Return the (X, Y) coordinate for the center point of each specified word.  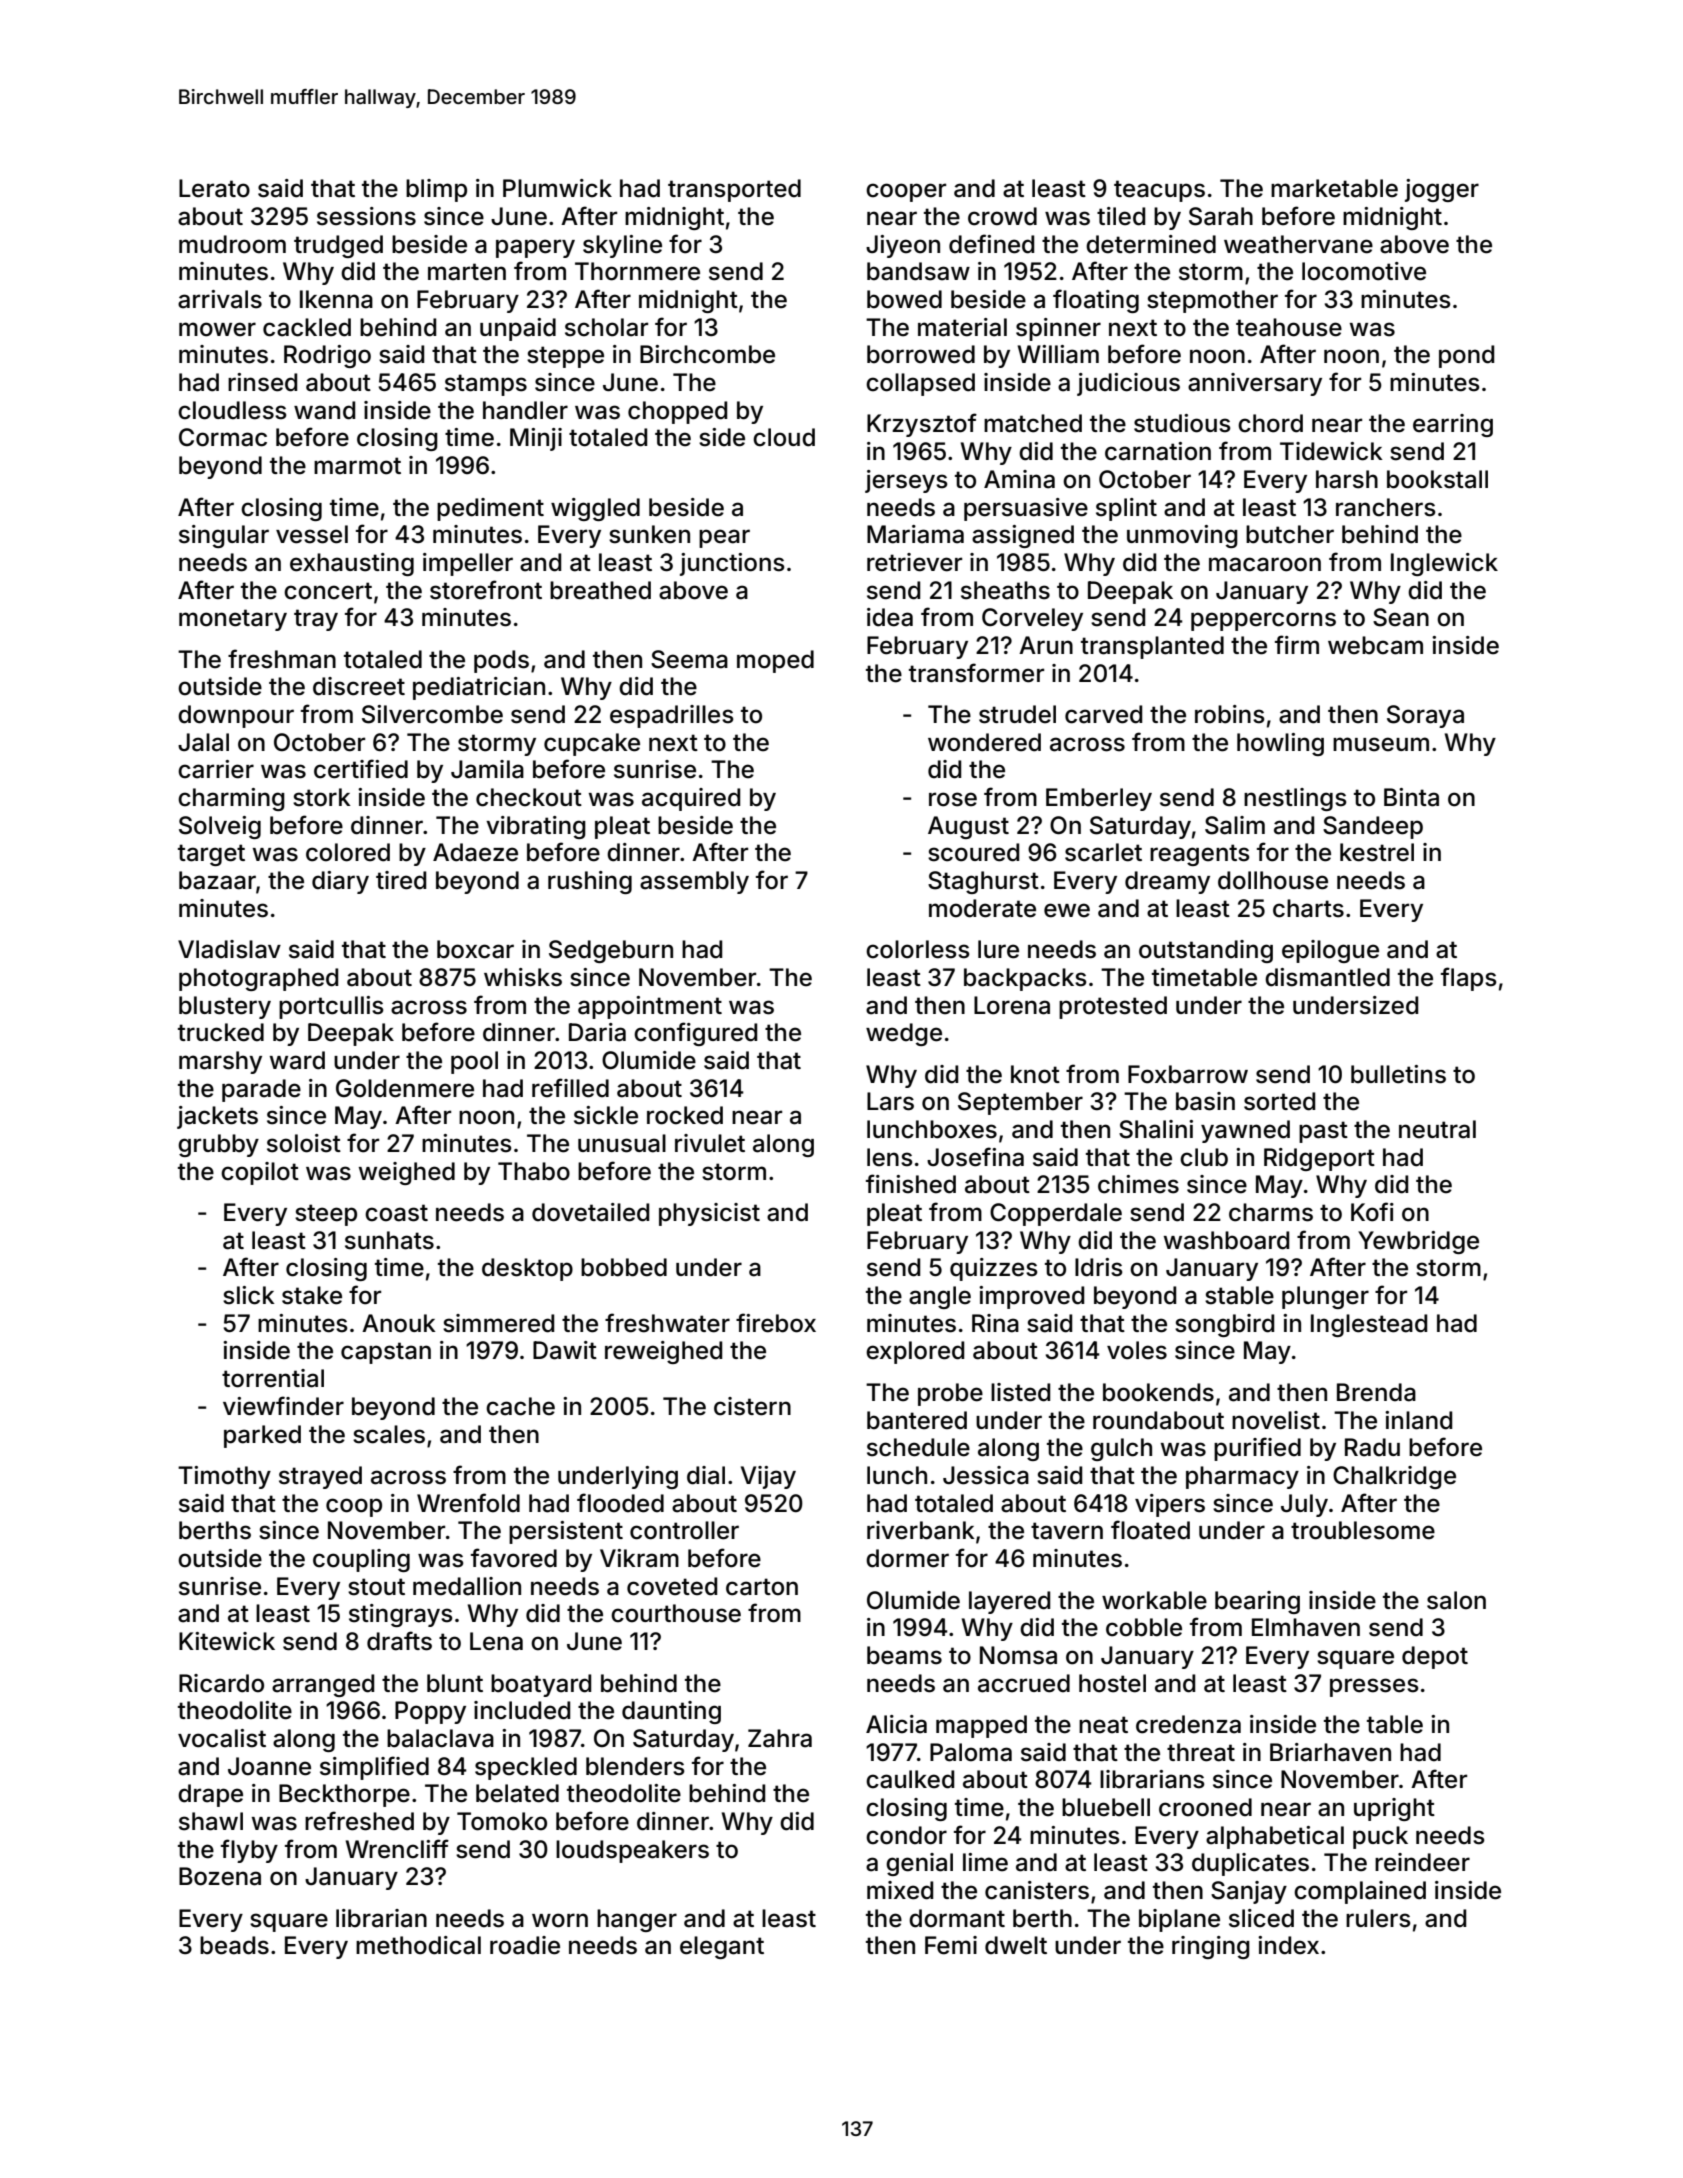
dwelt (1016, 1945)
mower (217, 329)
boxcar (475, 949)
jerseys (906, 481)
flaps (1469, 979)
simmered (498, 1323)
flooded (620, 1503)
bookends (1158, 1392)
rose (953, 799)
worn (560, 1920)
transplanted (1152, 647)
